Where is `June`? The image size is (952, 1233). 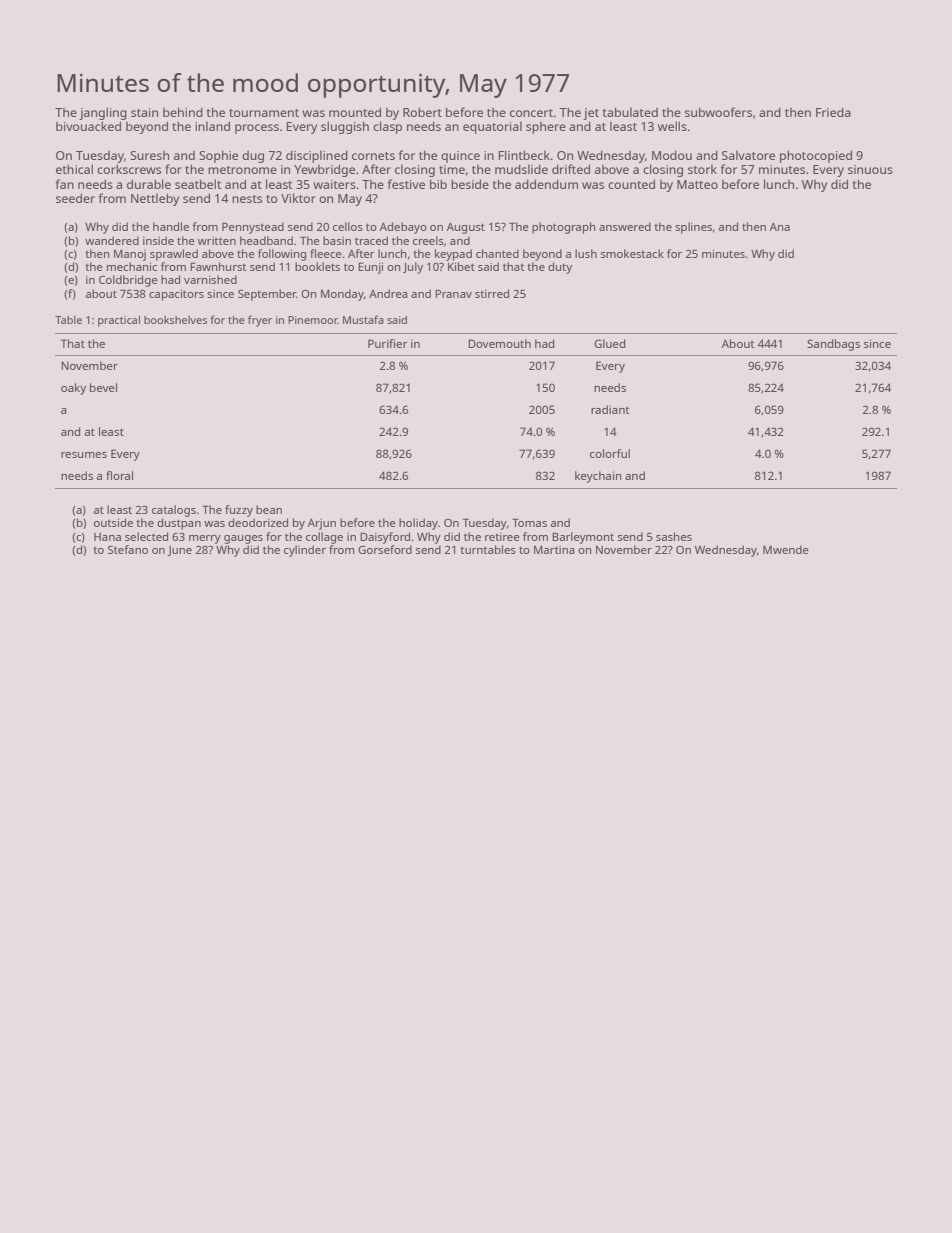
June is located at coordinates (179, 551).
